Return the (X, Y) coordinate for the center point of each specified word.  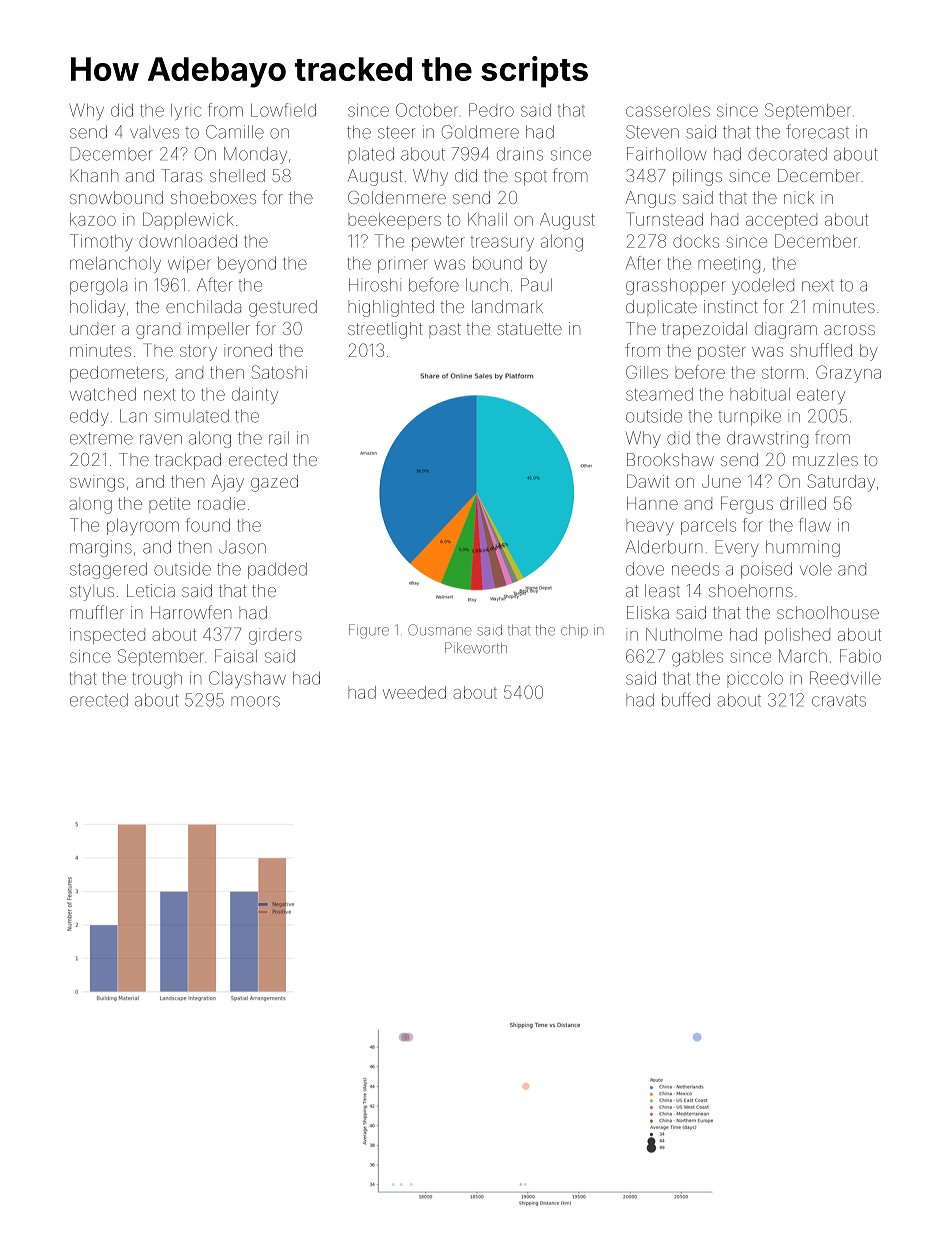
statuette (529, 329)
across (849, 330)
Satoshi (279, 372)
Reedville (845, 678)
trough (157, 680)
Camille (235, 132)
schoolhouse (828, 612)
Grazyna (848, 374)
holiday (97, 308)
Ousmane (440, 630)
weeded (414, 692)
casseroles (668, 110)
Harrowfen (191, 612)
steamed (659, 394)
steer (396, 132)
